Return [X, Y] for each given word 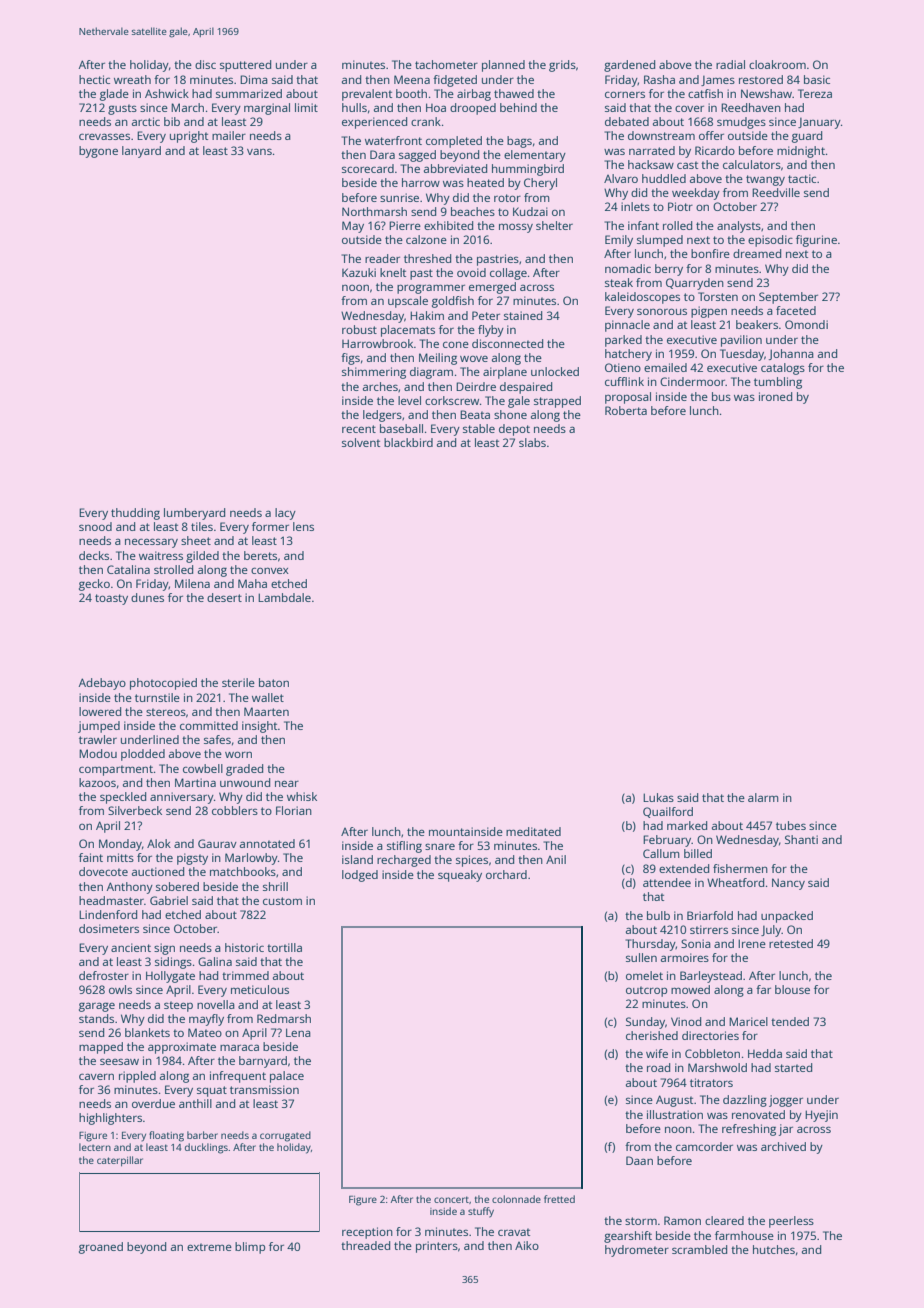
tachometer [446, 64]
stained [523, 315]
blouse [792, 989]
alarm [763, 797]
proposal [628, 398]
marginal [267, 109]
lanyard [141, 152]
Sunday [645, 1023]
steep [178, 1006]
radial [730, 64]
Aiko [527, 1245]
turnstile [157, 697]
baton [274, 682]
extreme [209, 1247]
